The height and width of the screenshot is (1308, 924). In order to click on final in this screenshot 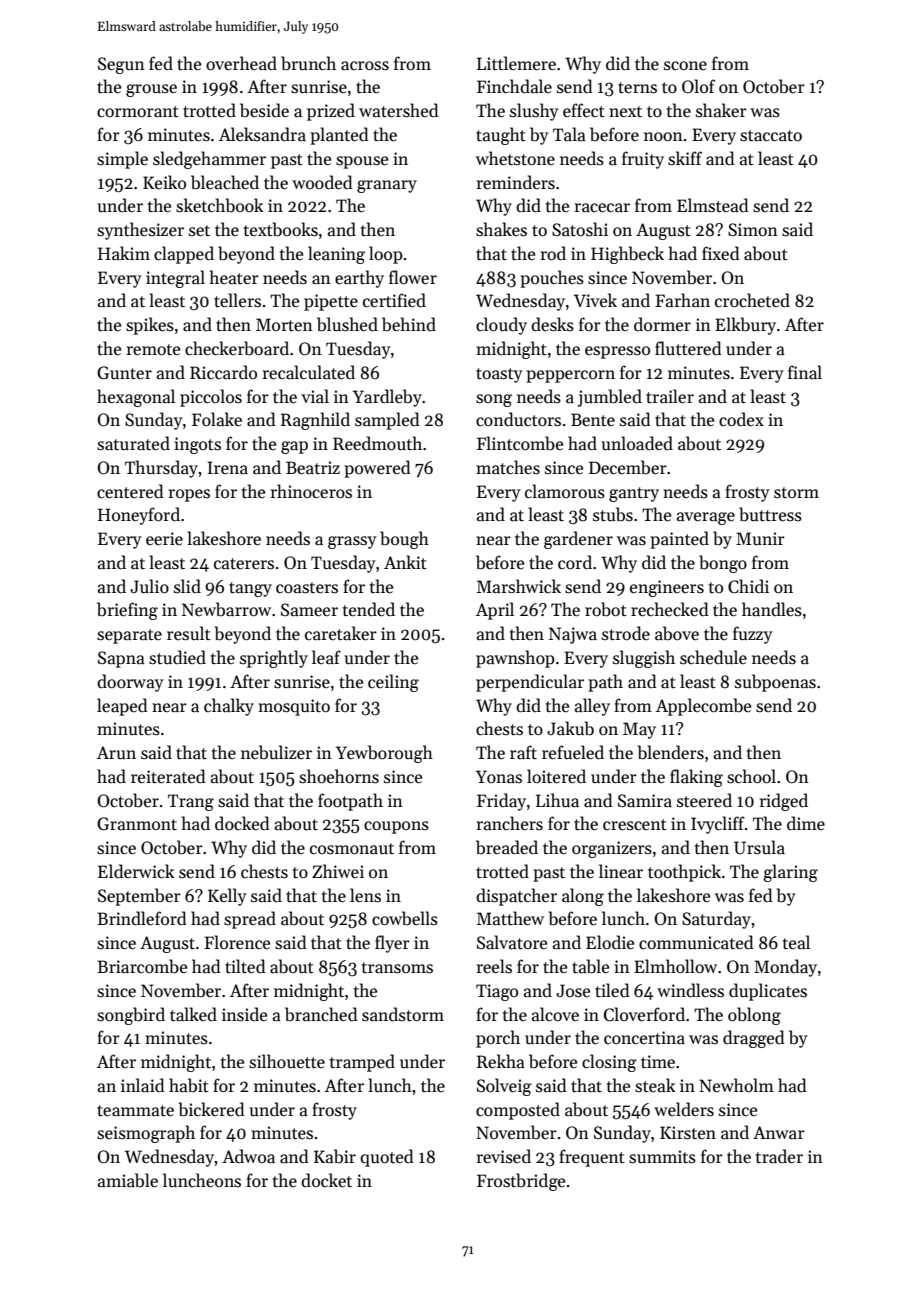, I will do `click(805, 372)`.
